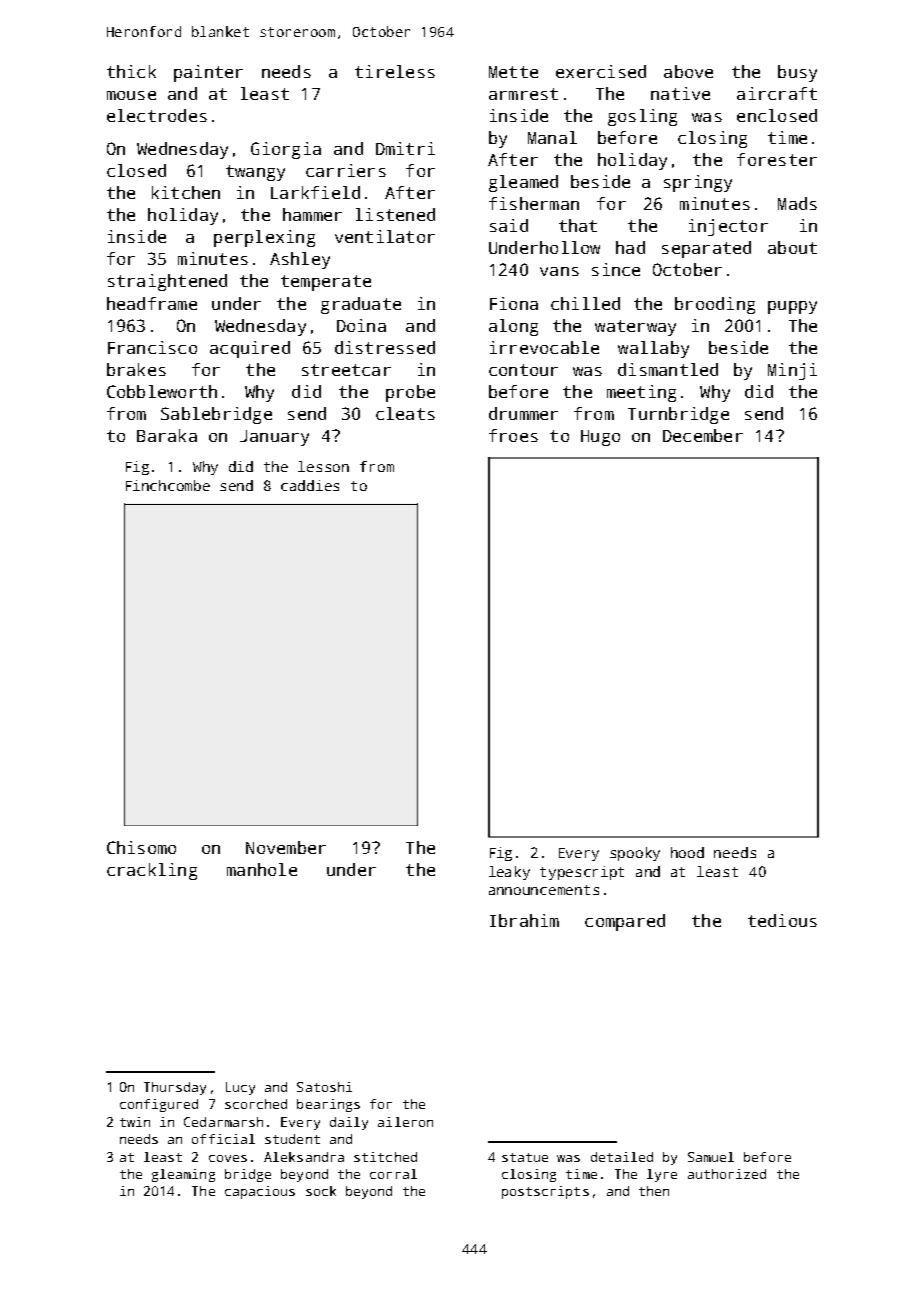 The width and height of the page is (924, 1311). Describe the element at coordinates (600, 438) in the page. I see `Hugo` at that location.
